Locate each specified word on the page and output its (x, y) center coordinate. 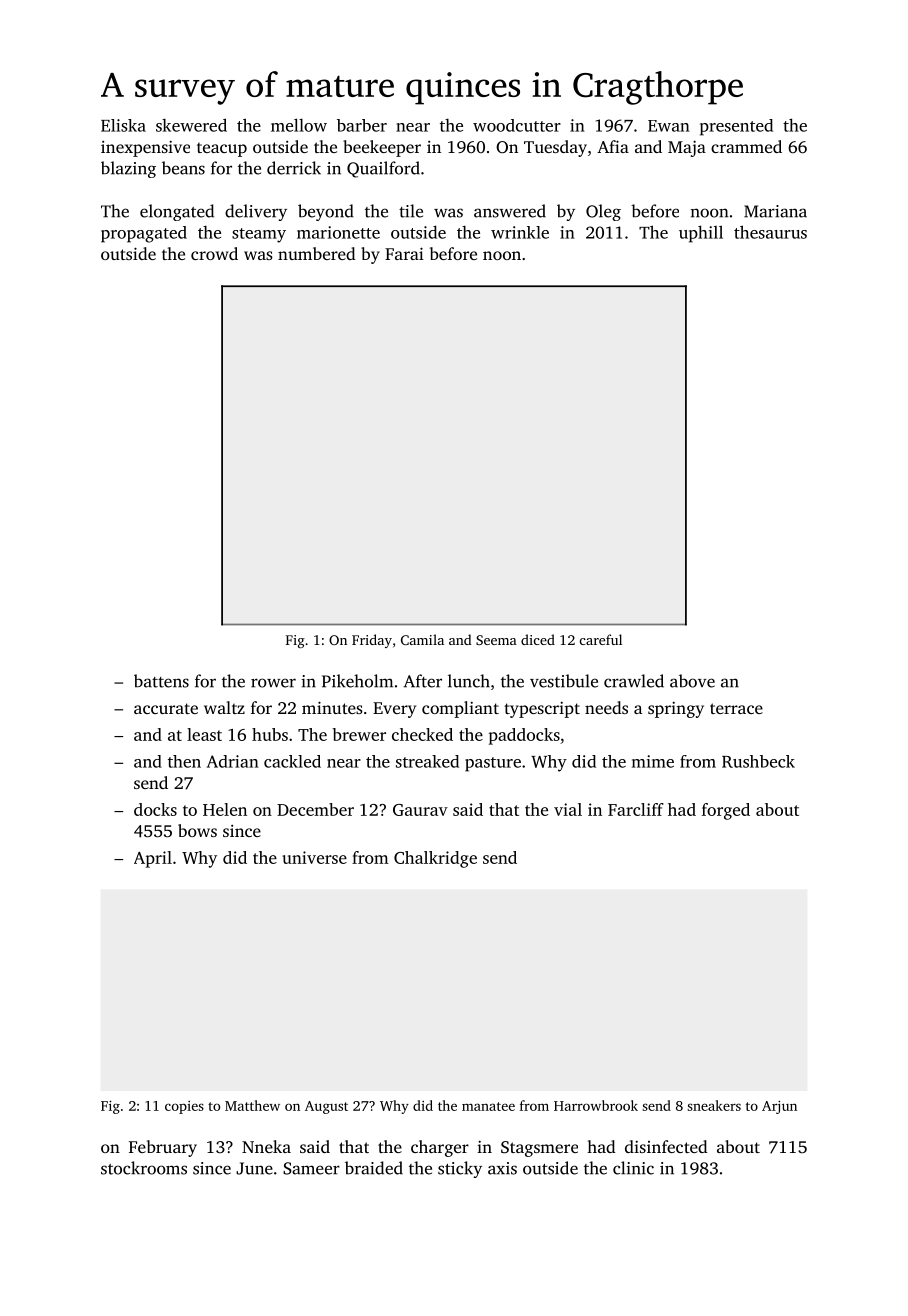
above (692, 681)
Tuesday (555, 148)
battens (161, 681)
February (163, 1148)
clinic (633, 1168)
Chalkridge (435, 859)
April (153, 859)
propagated (144, 234)
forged (726, 811)
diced (538, 639)
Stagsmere (539, 1149)
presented (736, 127)
